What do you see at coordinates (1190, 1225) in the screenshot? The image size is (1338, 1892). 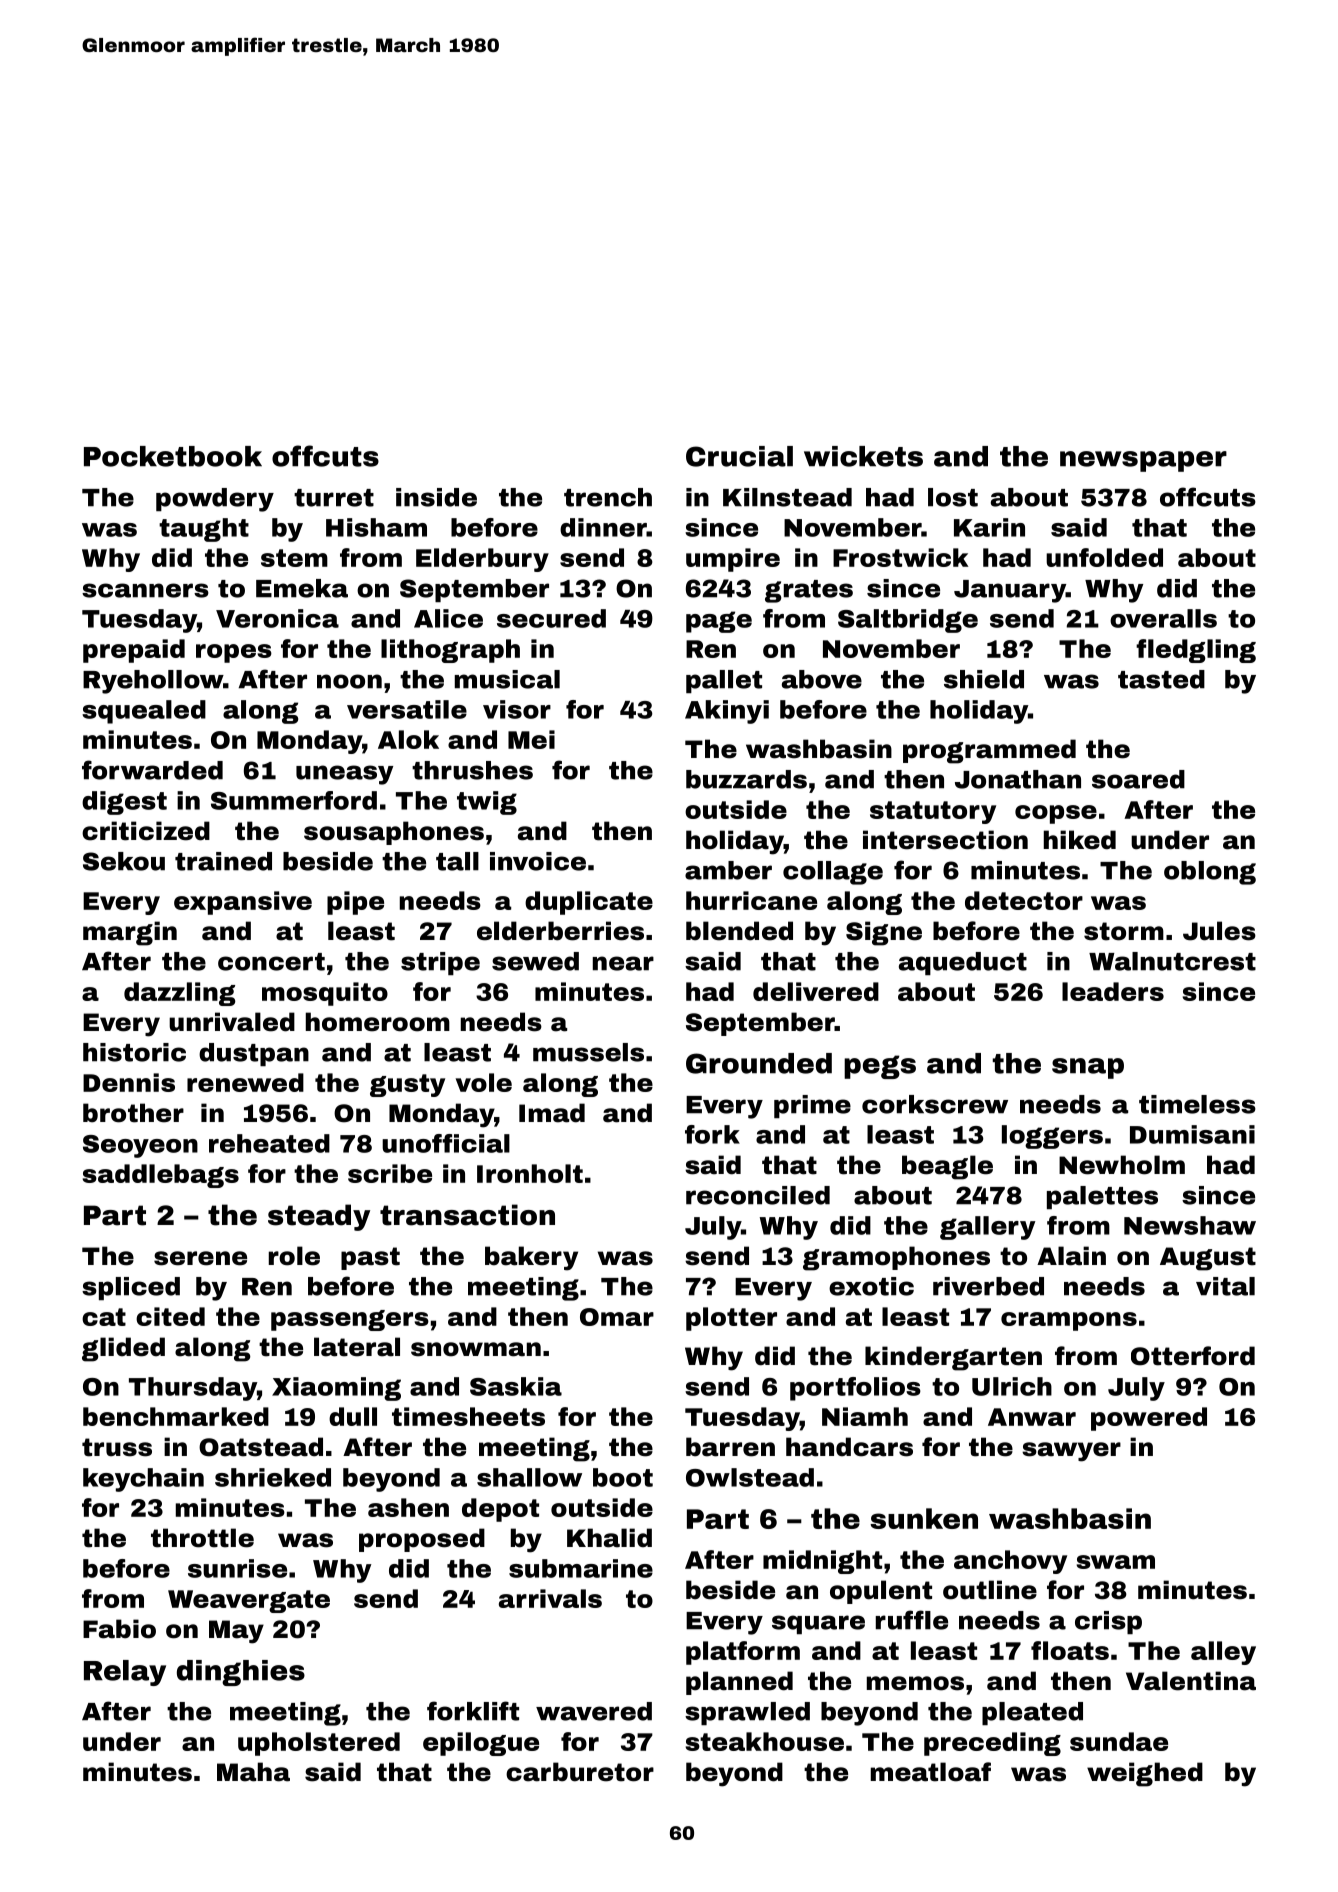 I see `Newshaw` at bounding box center [1190, 1225].
